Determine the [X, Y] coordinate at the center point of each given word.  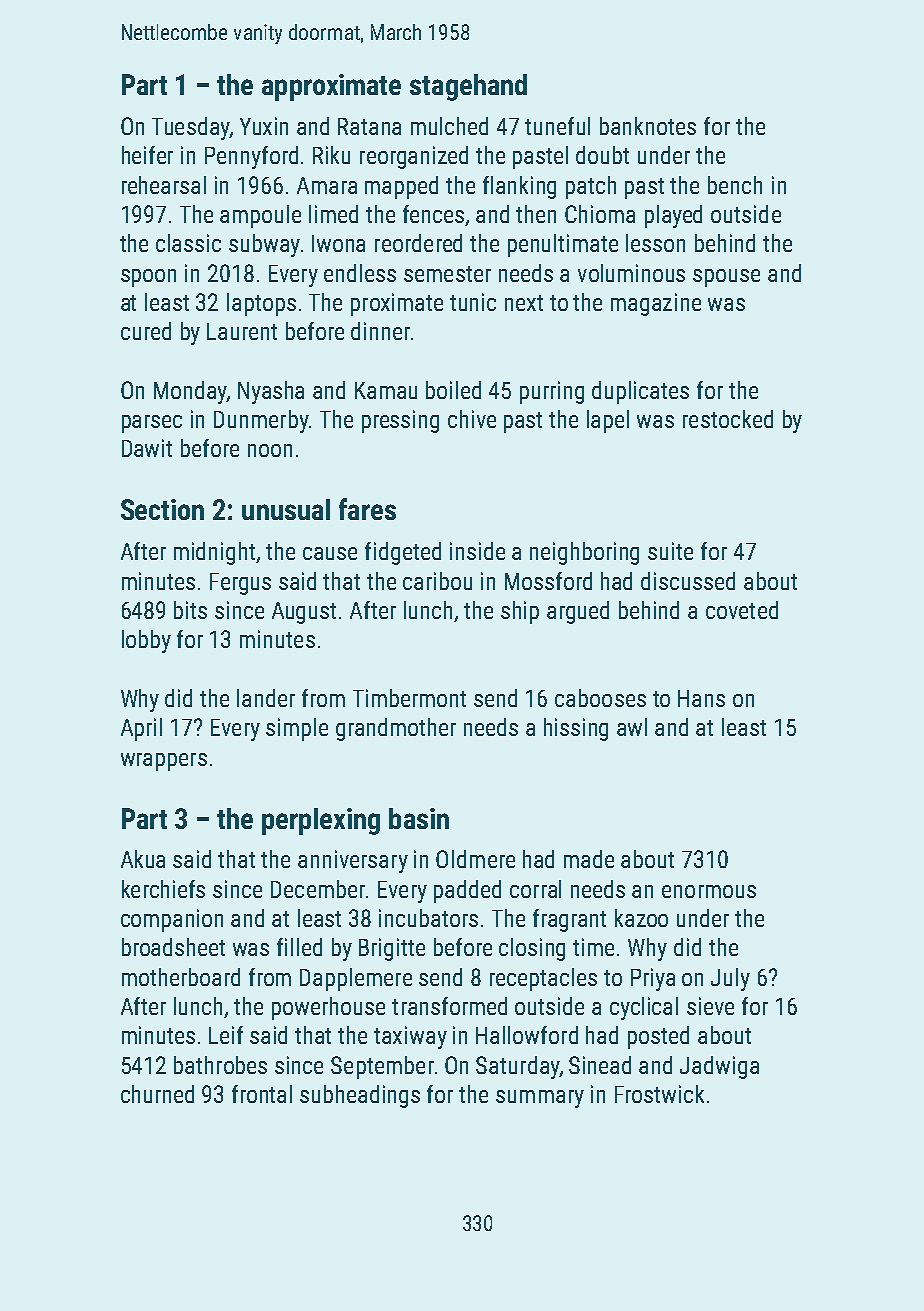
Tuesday [190, 128]
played [673, 216]
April [141, 729]
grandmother [396, 729]
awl [632, 727]
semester [447, 274]
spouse [726, 278]
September [382, 1067]
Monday [190, 392]
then [536, 214]
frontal [262, 1094]
